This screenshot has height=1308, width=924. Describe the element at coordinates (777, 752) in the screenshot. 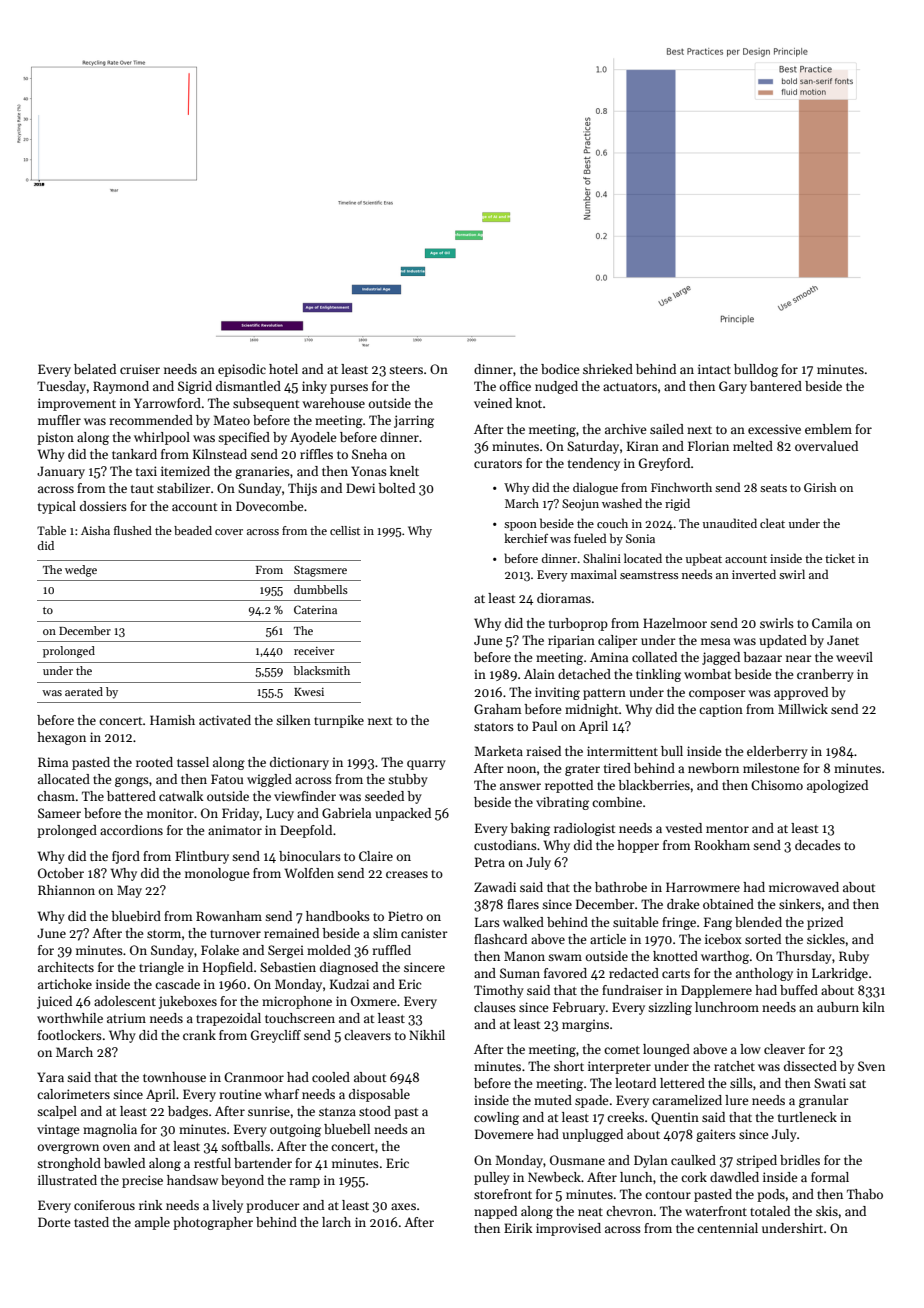

I see `elderberry` at that location.
